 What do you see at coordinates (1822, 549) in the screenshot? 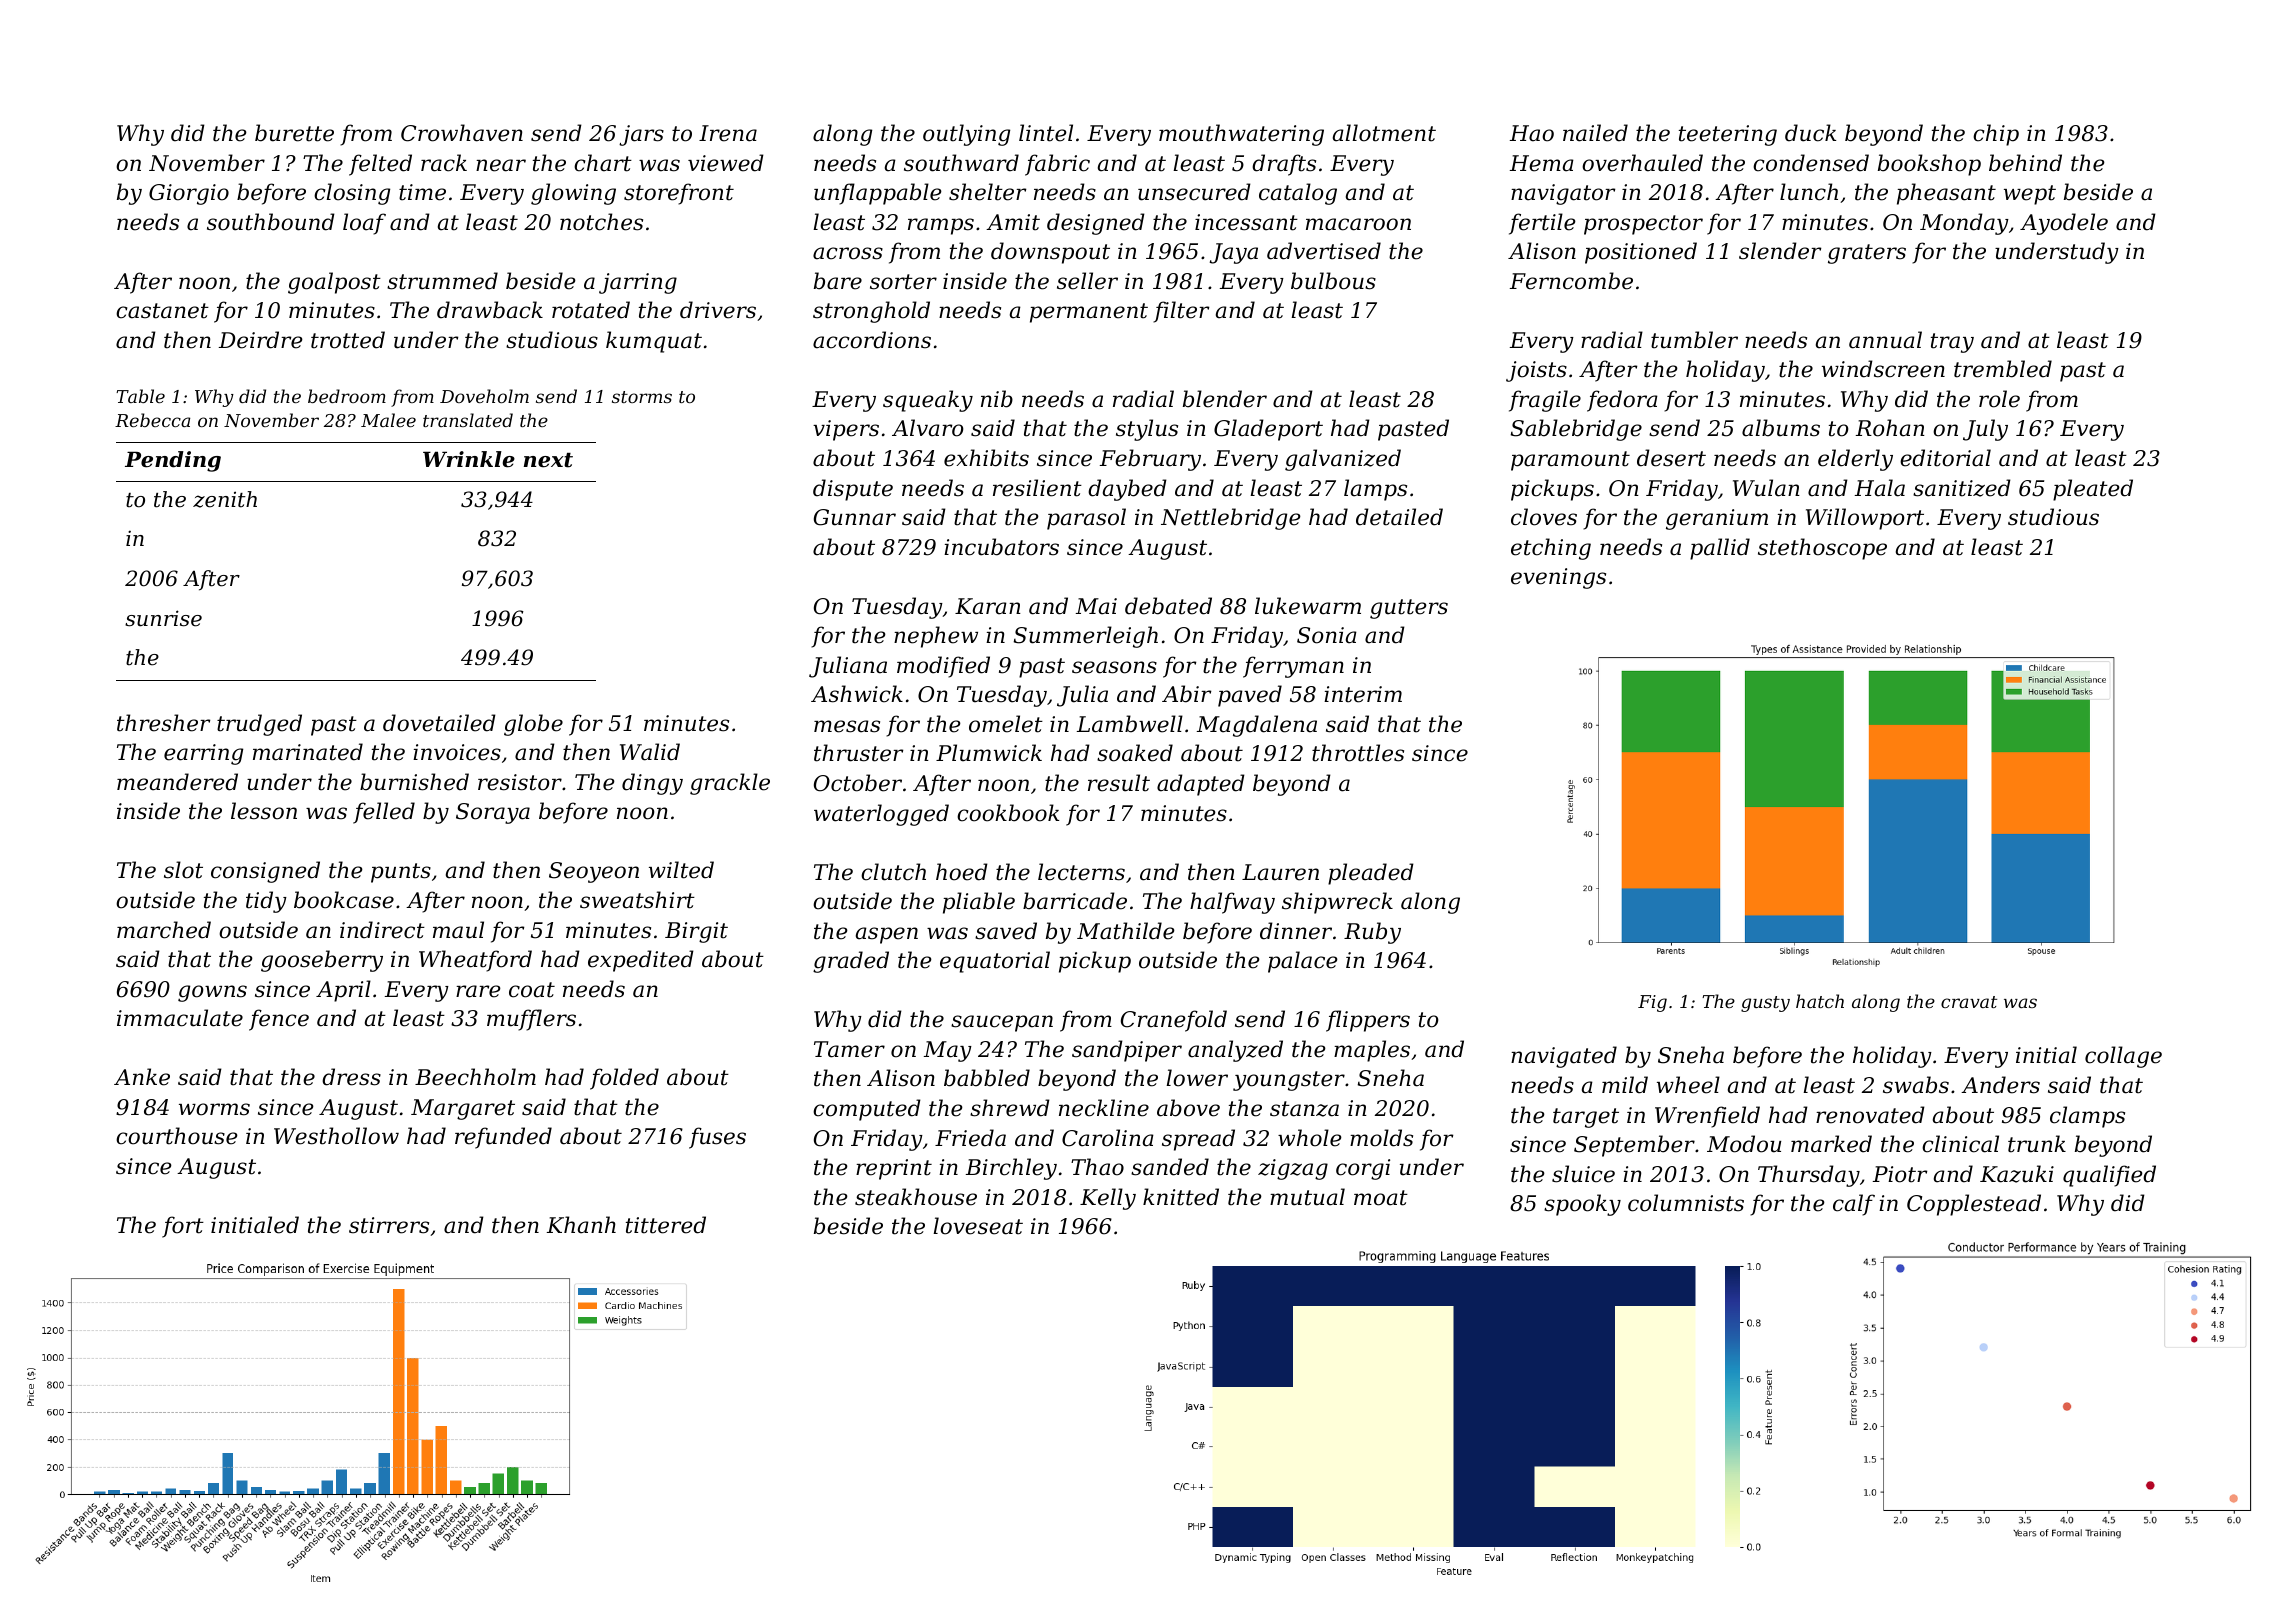
I see `stethoscope` at bounding box center [1822, 549].
